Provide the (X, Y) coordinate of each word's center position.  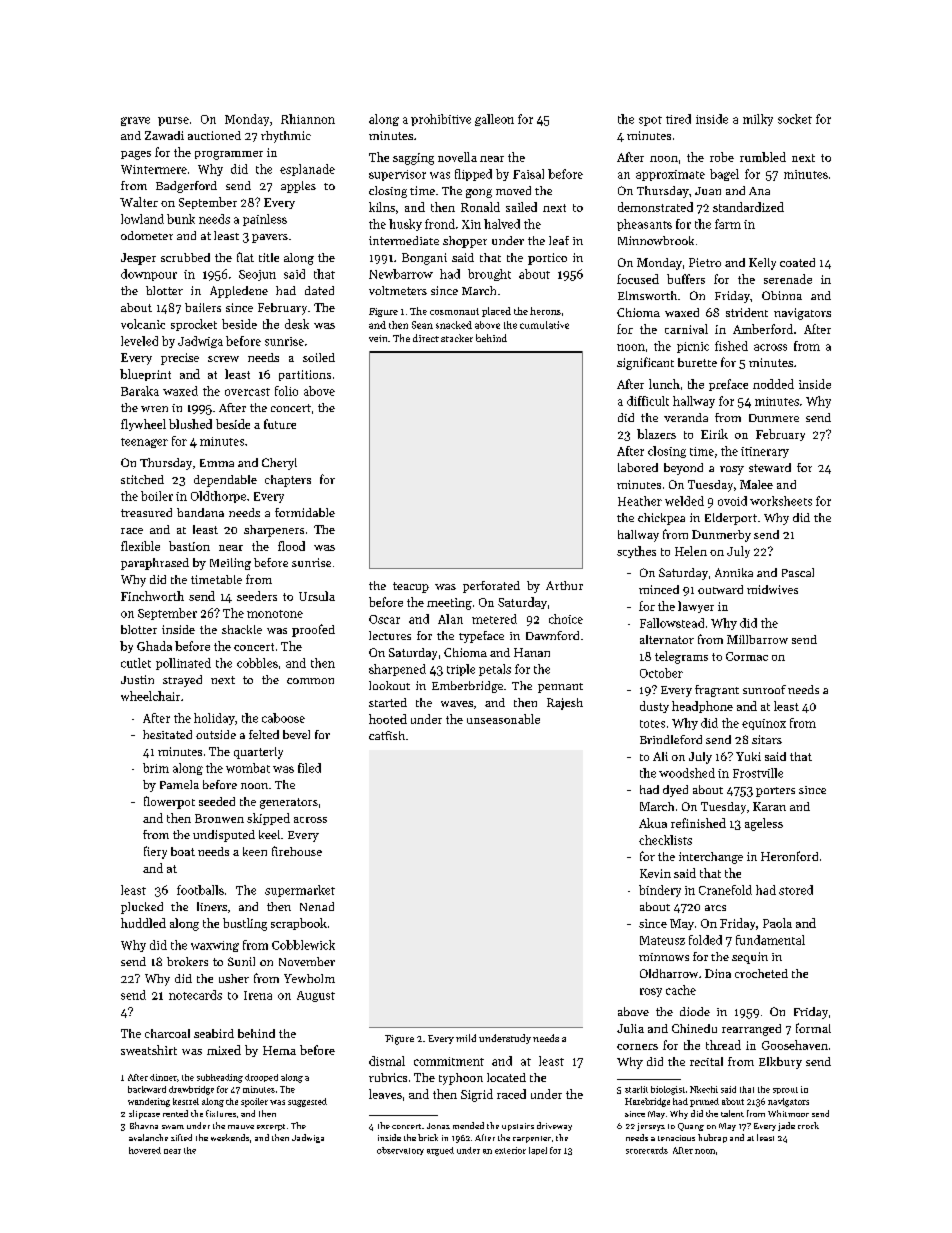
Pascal (798, 572)
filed (309, 768)
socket (795, 119)
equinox (764, 724)
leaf (559, 240)
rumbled (763, 157)
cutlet (136, 663)
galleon (494, 120)
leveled (139, 341)
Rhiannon (308, 119)
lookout (389, 685)
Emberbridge (467, 687)
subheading (220, 1078)
